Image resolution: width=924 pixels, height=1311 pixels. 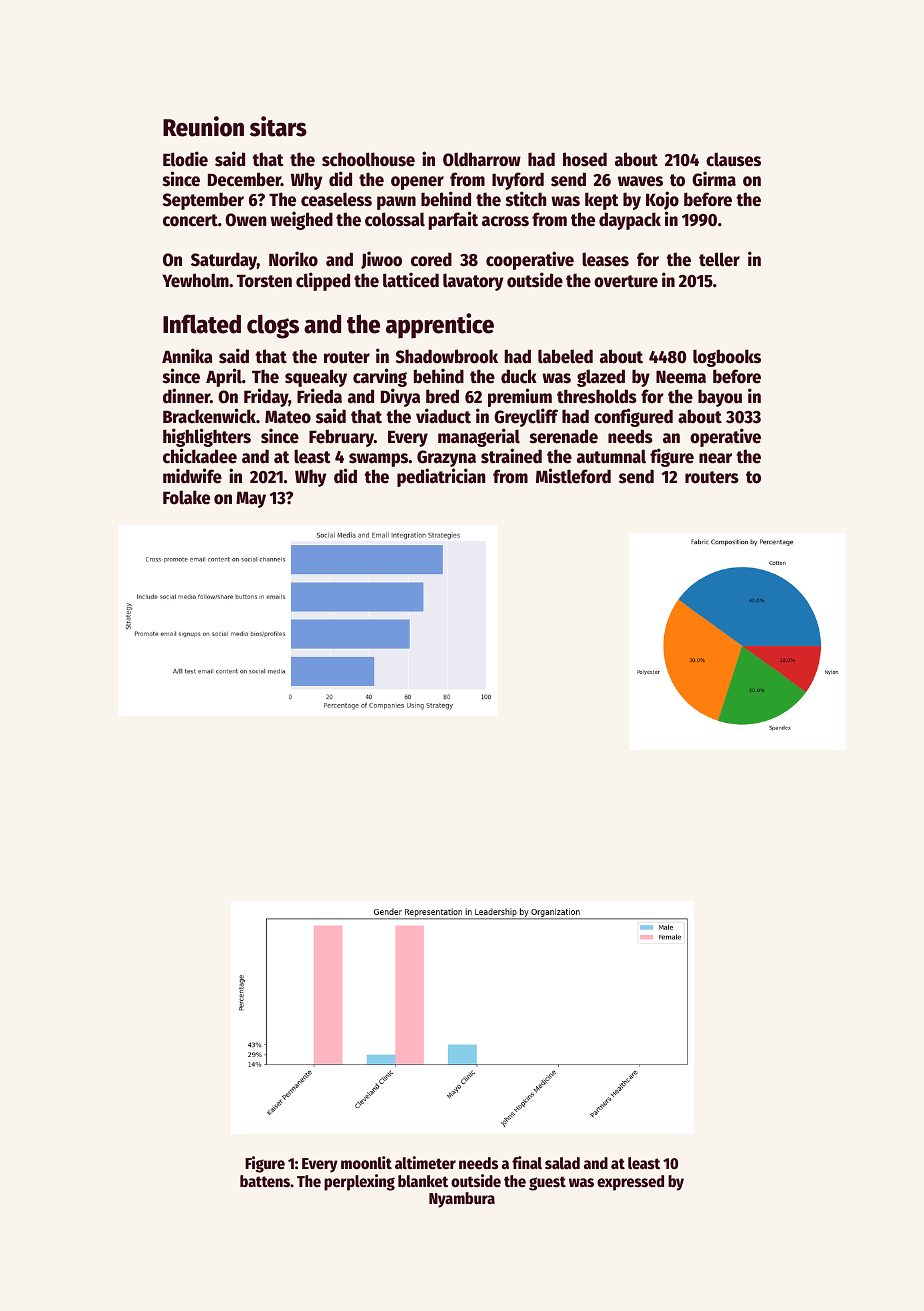 What do you see at coordinates (336, 199) in the screenshot?
I see `ceaseless` at bounding box center [336, 199].
